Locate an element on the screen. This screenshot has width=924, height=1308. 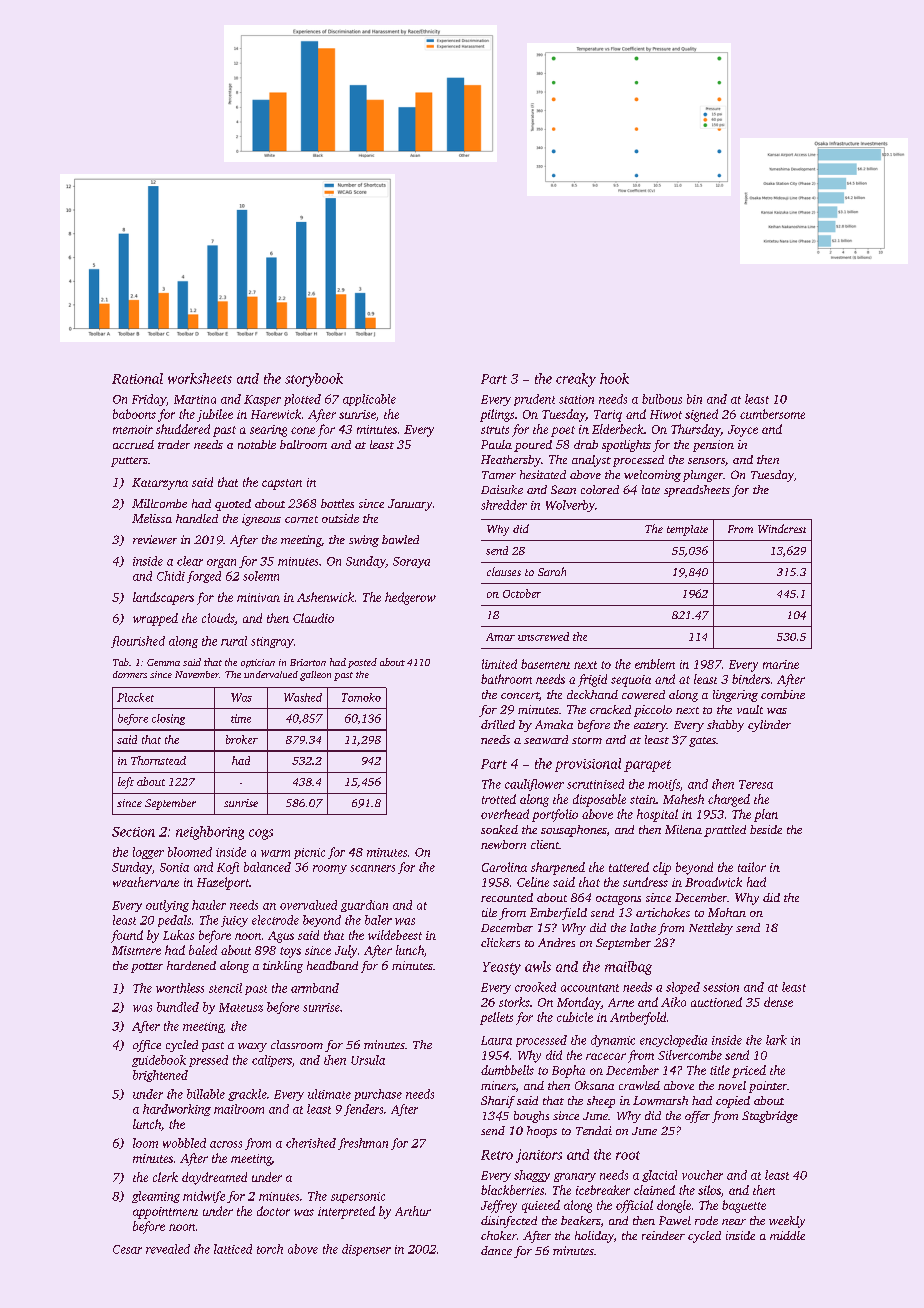
Retro is located at coordinates (497, 1155).
